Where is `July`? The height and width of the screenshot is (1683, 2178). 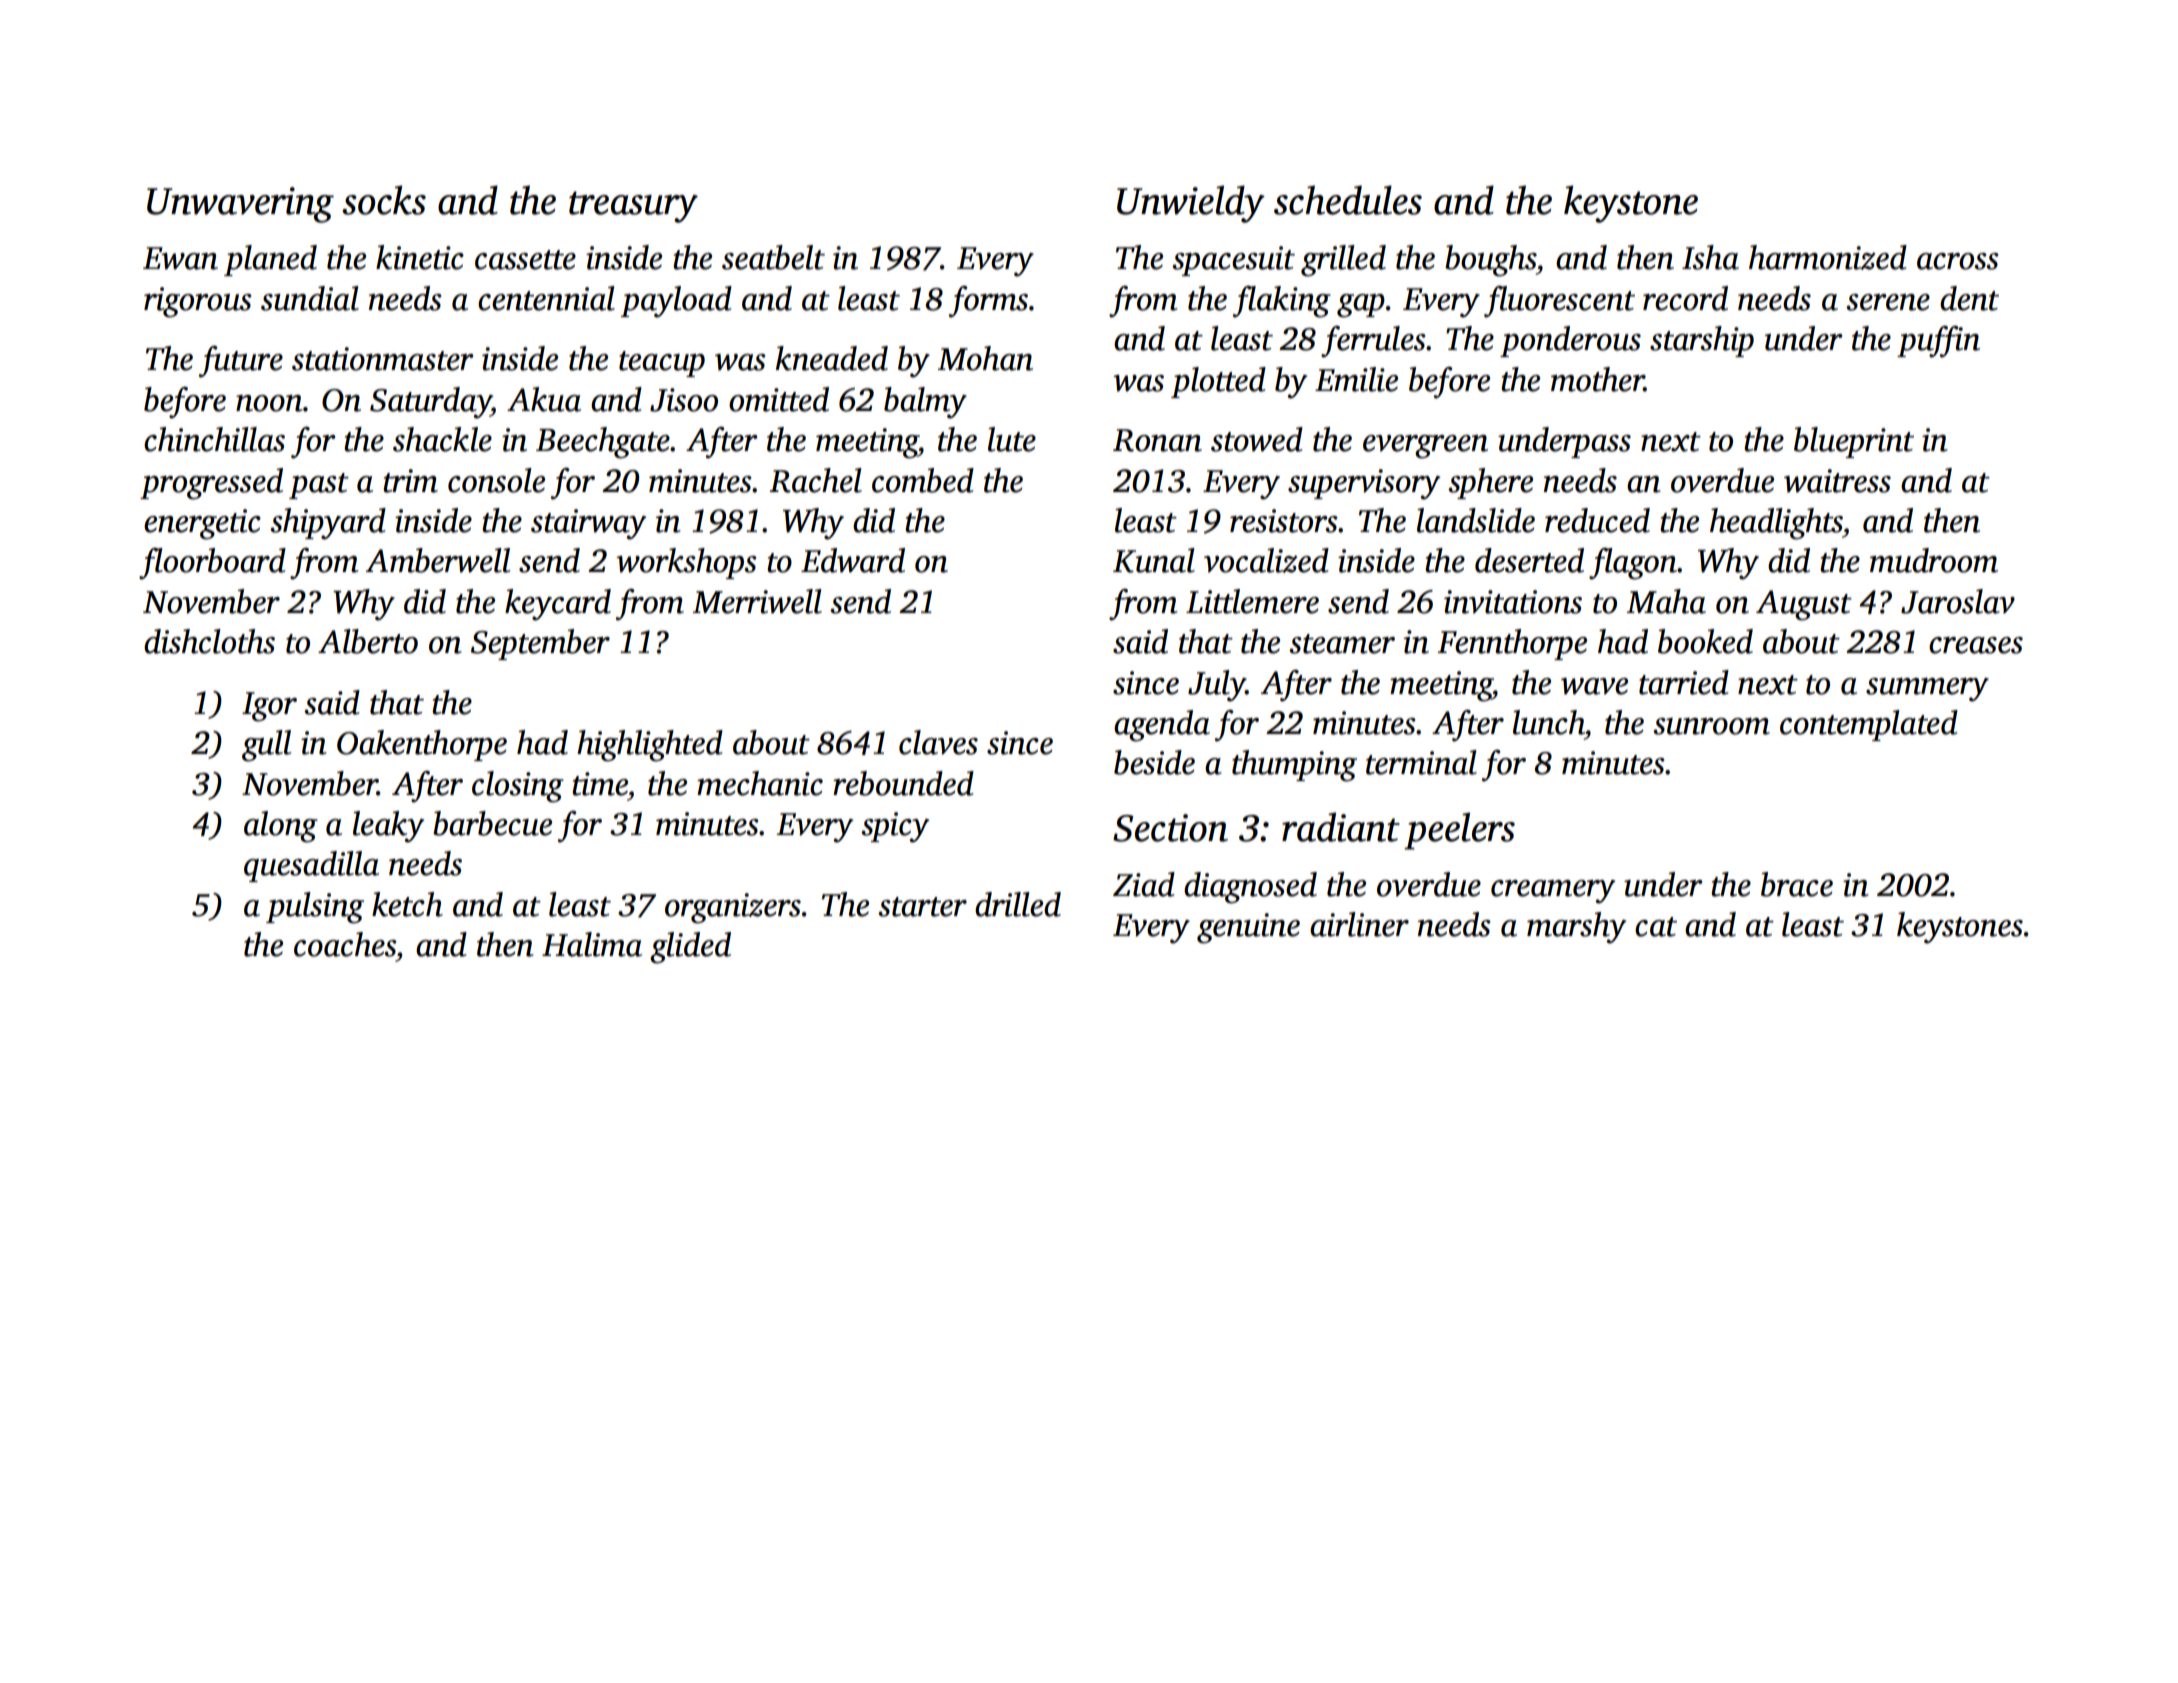
July is located at coordinates (1217, 686).
